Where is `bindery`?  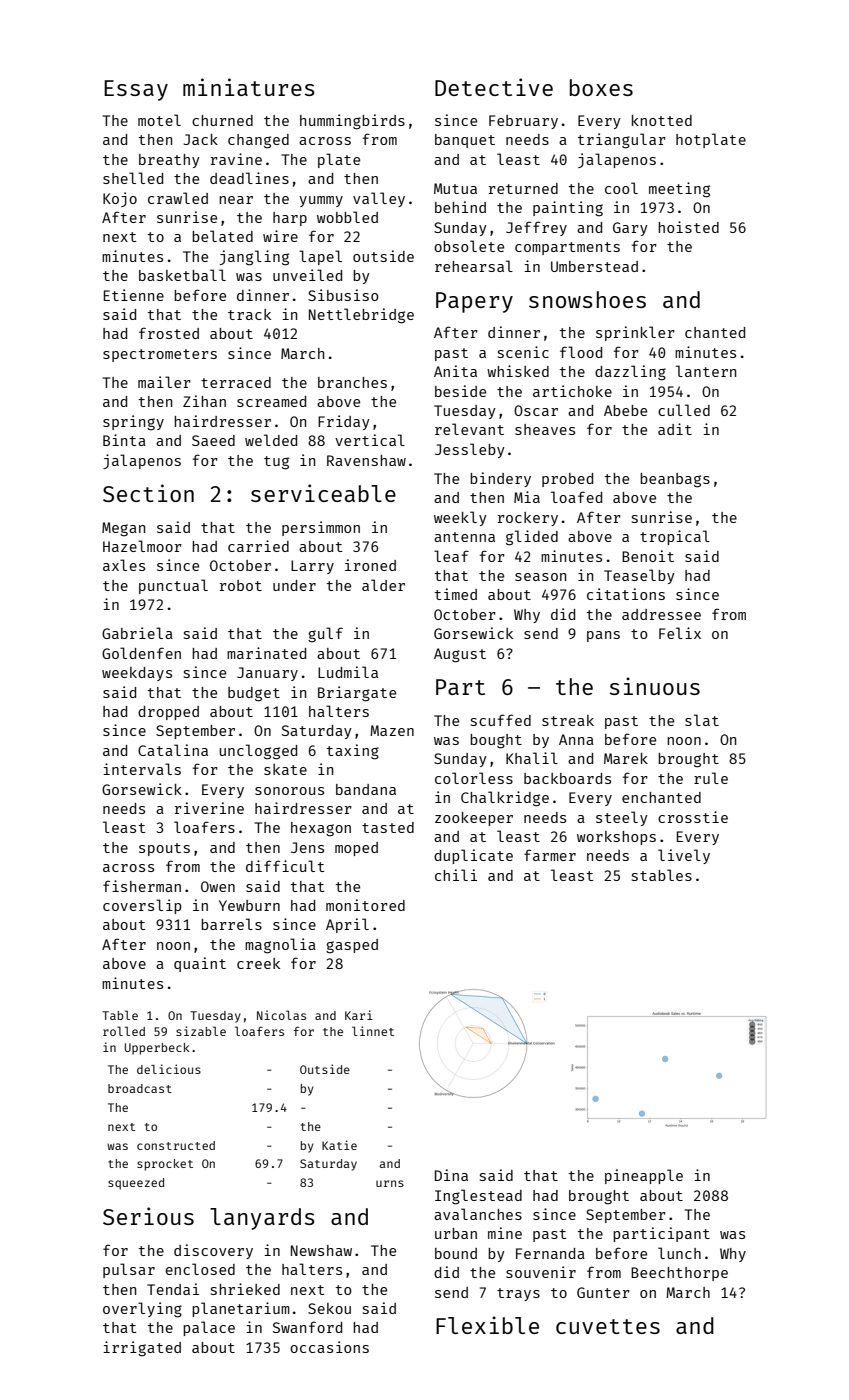
bindery is located at coordinates (500, 479).
